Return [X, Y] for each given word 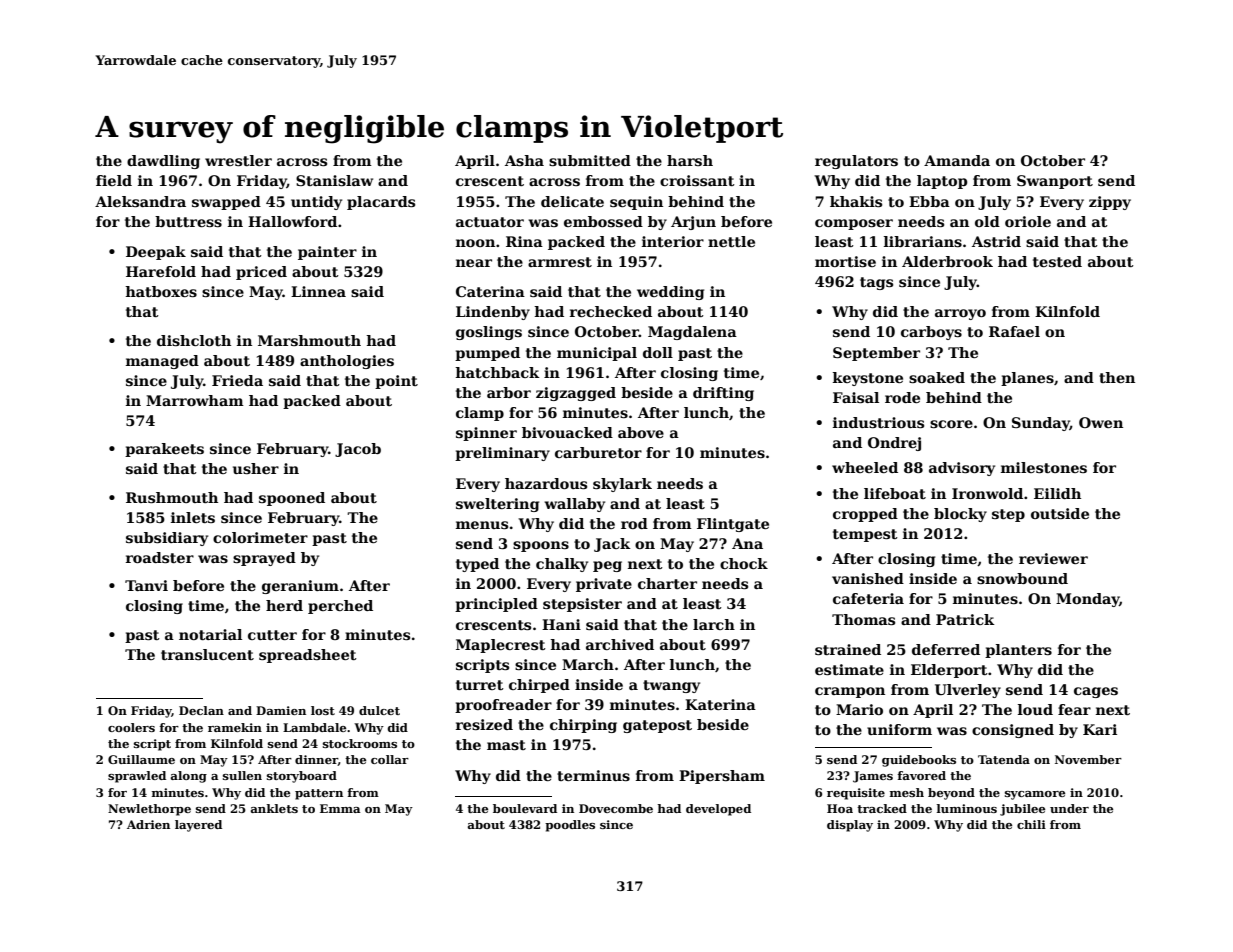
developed [718, 810]
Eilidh [1057, 493]
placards [381, 203]
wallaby [574, 505]
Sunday [1041, 424]
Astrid [996, 241]
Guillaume [141, 759]
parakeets [164, 450]
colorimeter [260, 537]
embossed [603, 221]
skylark [622, 485]
